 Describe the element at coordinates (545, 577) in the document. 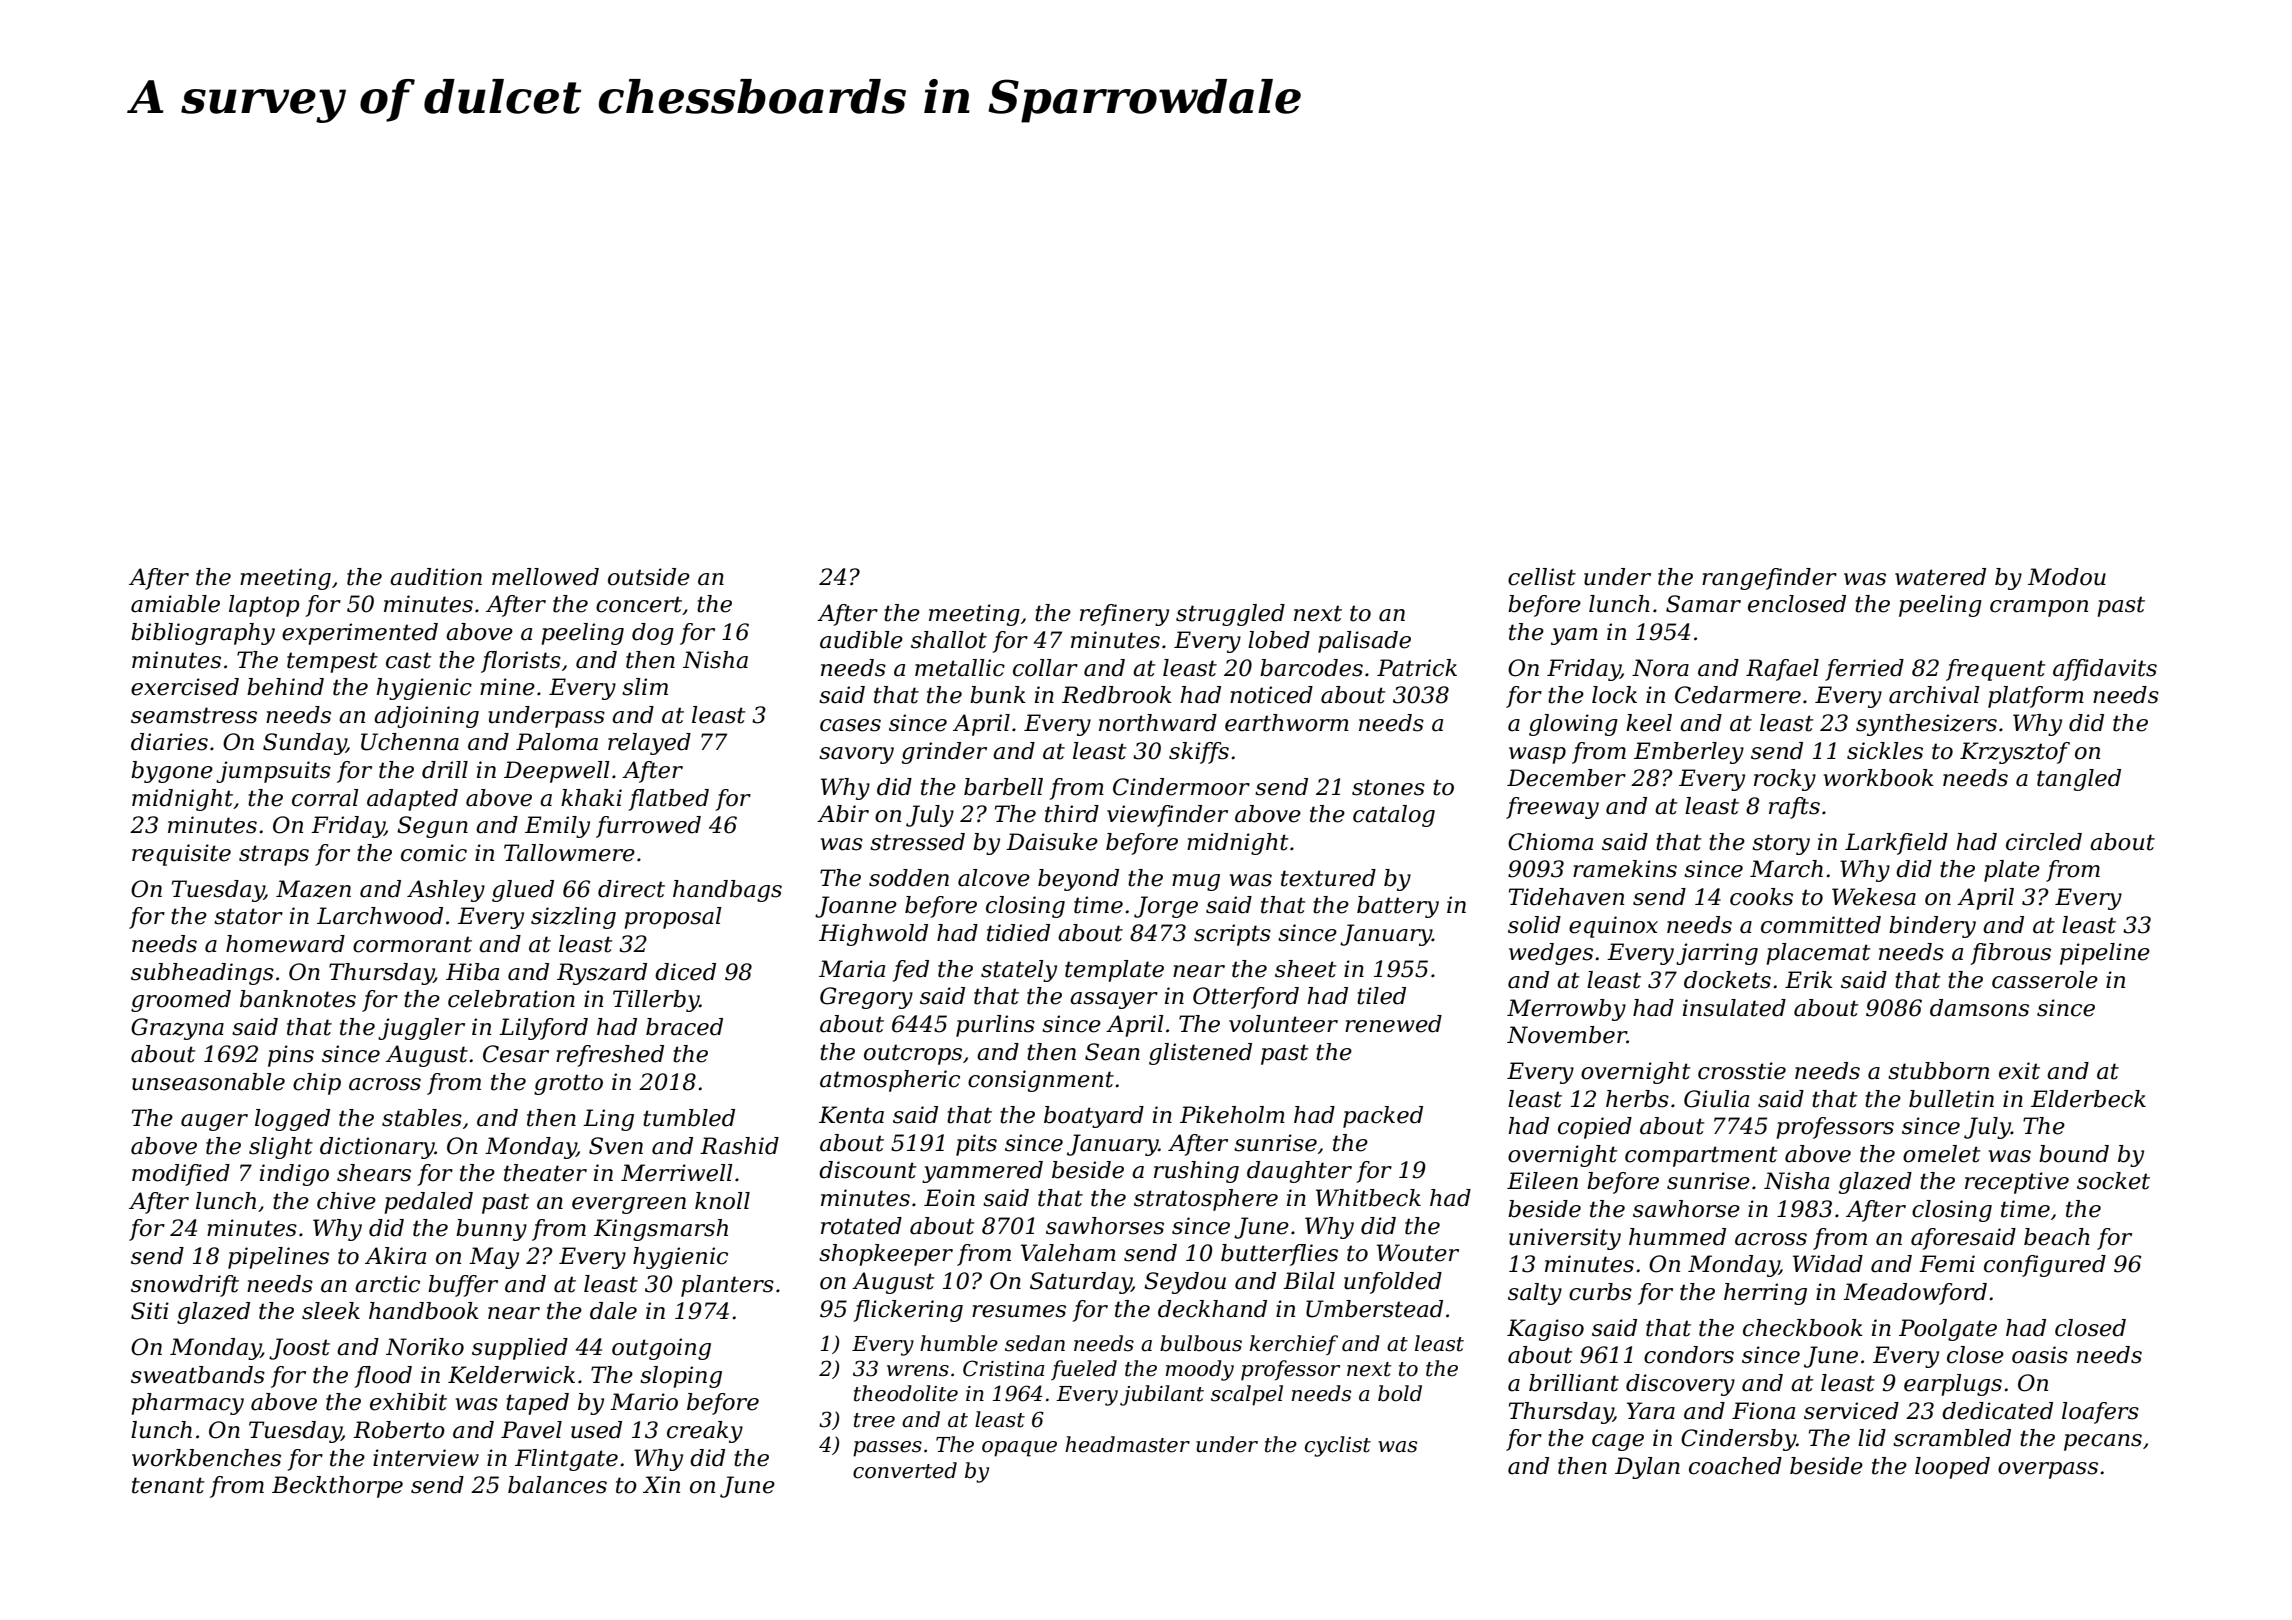

I see `mellowed` at that location.
